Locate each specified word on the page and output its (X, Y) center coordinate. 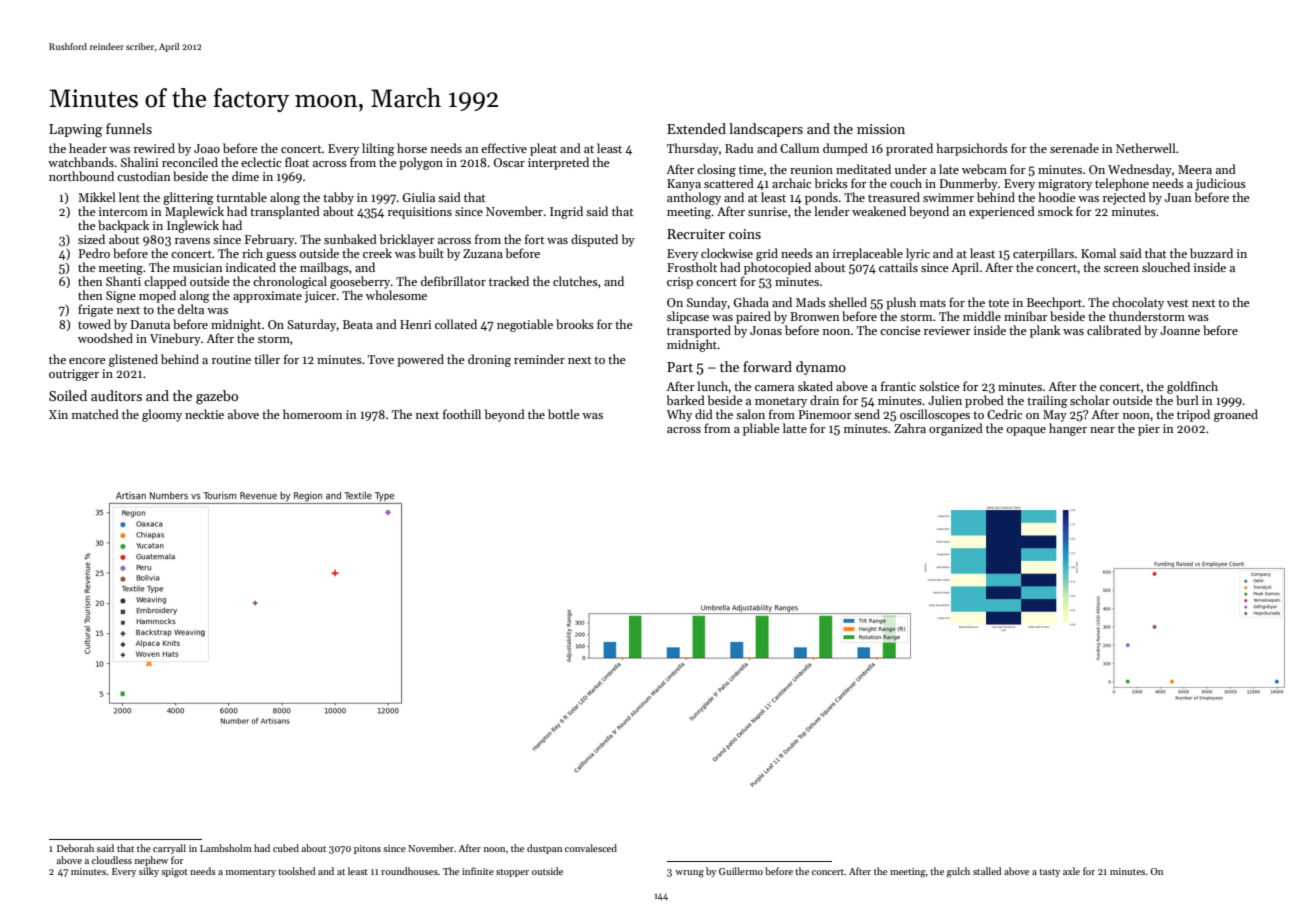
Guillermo (741, 871)
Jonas (766, 330)
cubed (286, 848)
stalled (987, 871)
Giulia (418, 197)
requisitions (420, 213)
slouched (1166, 267)
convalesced (591, 848)
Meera (1195, 169)
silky (149, 872)
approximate (267, 297)
